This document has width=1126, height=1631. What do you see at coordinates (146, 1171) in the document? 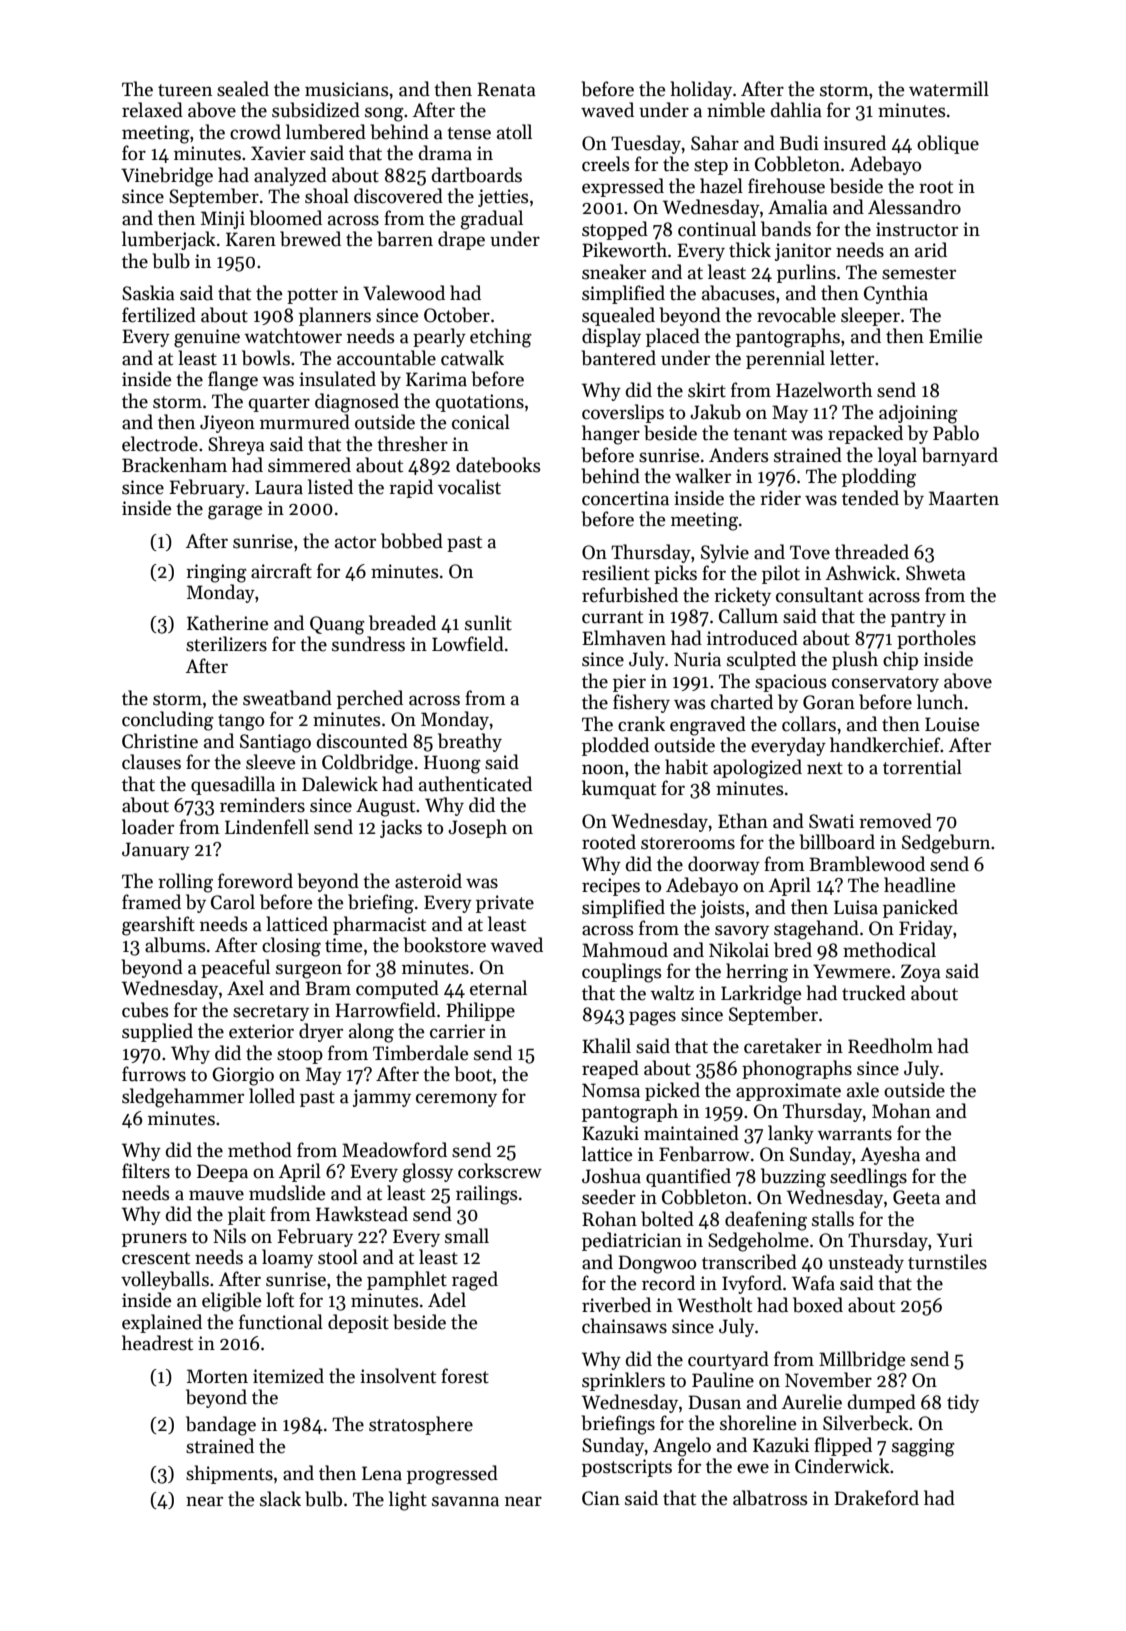
I see `filters` at bounding box center [146, 1171].
